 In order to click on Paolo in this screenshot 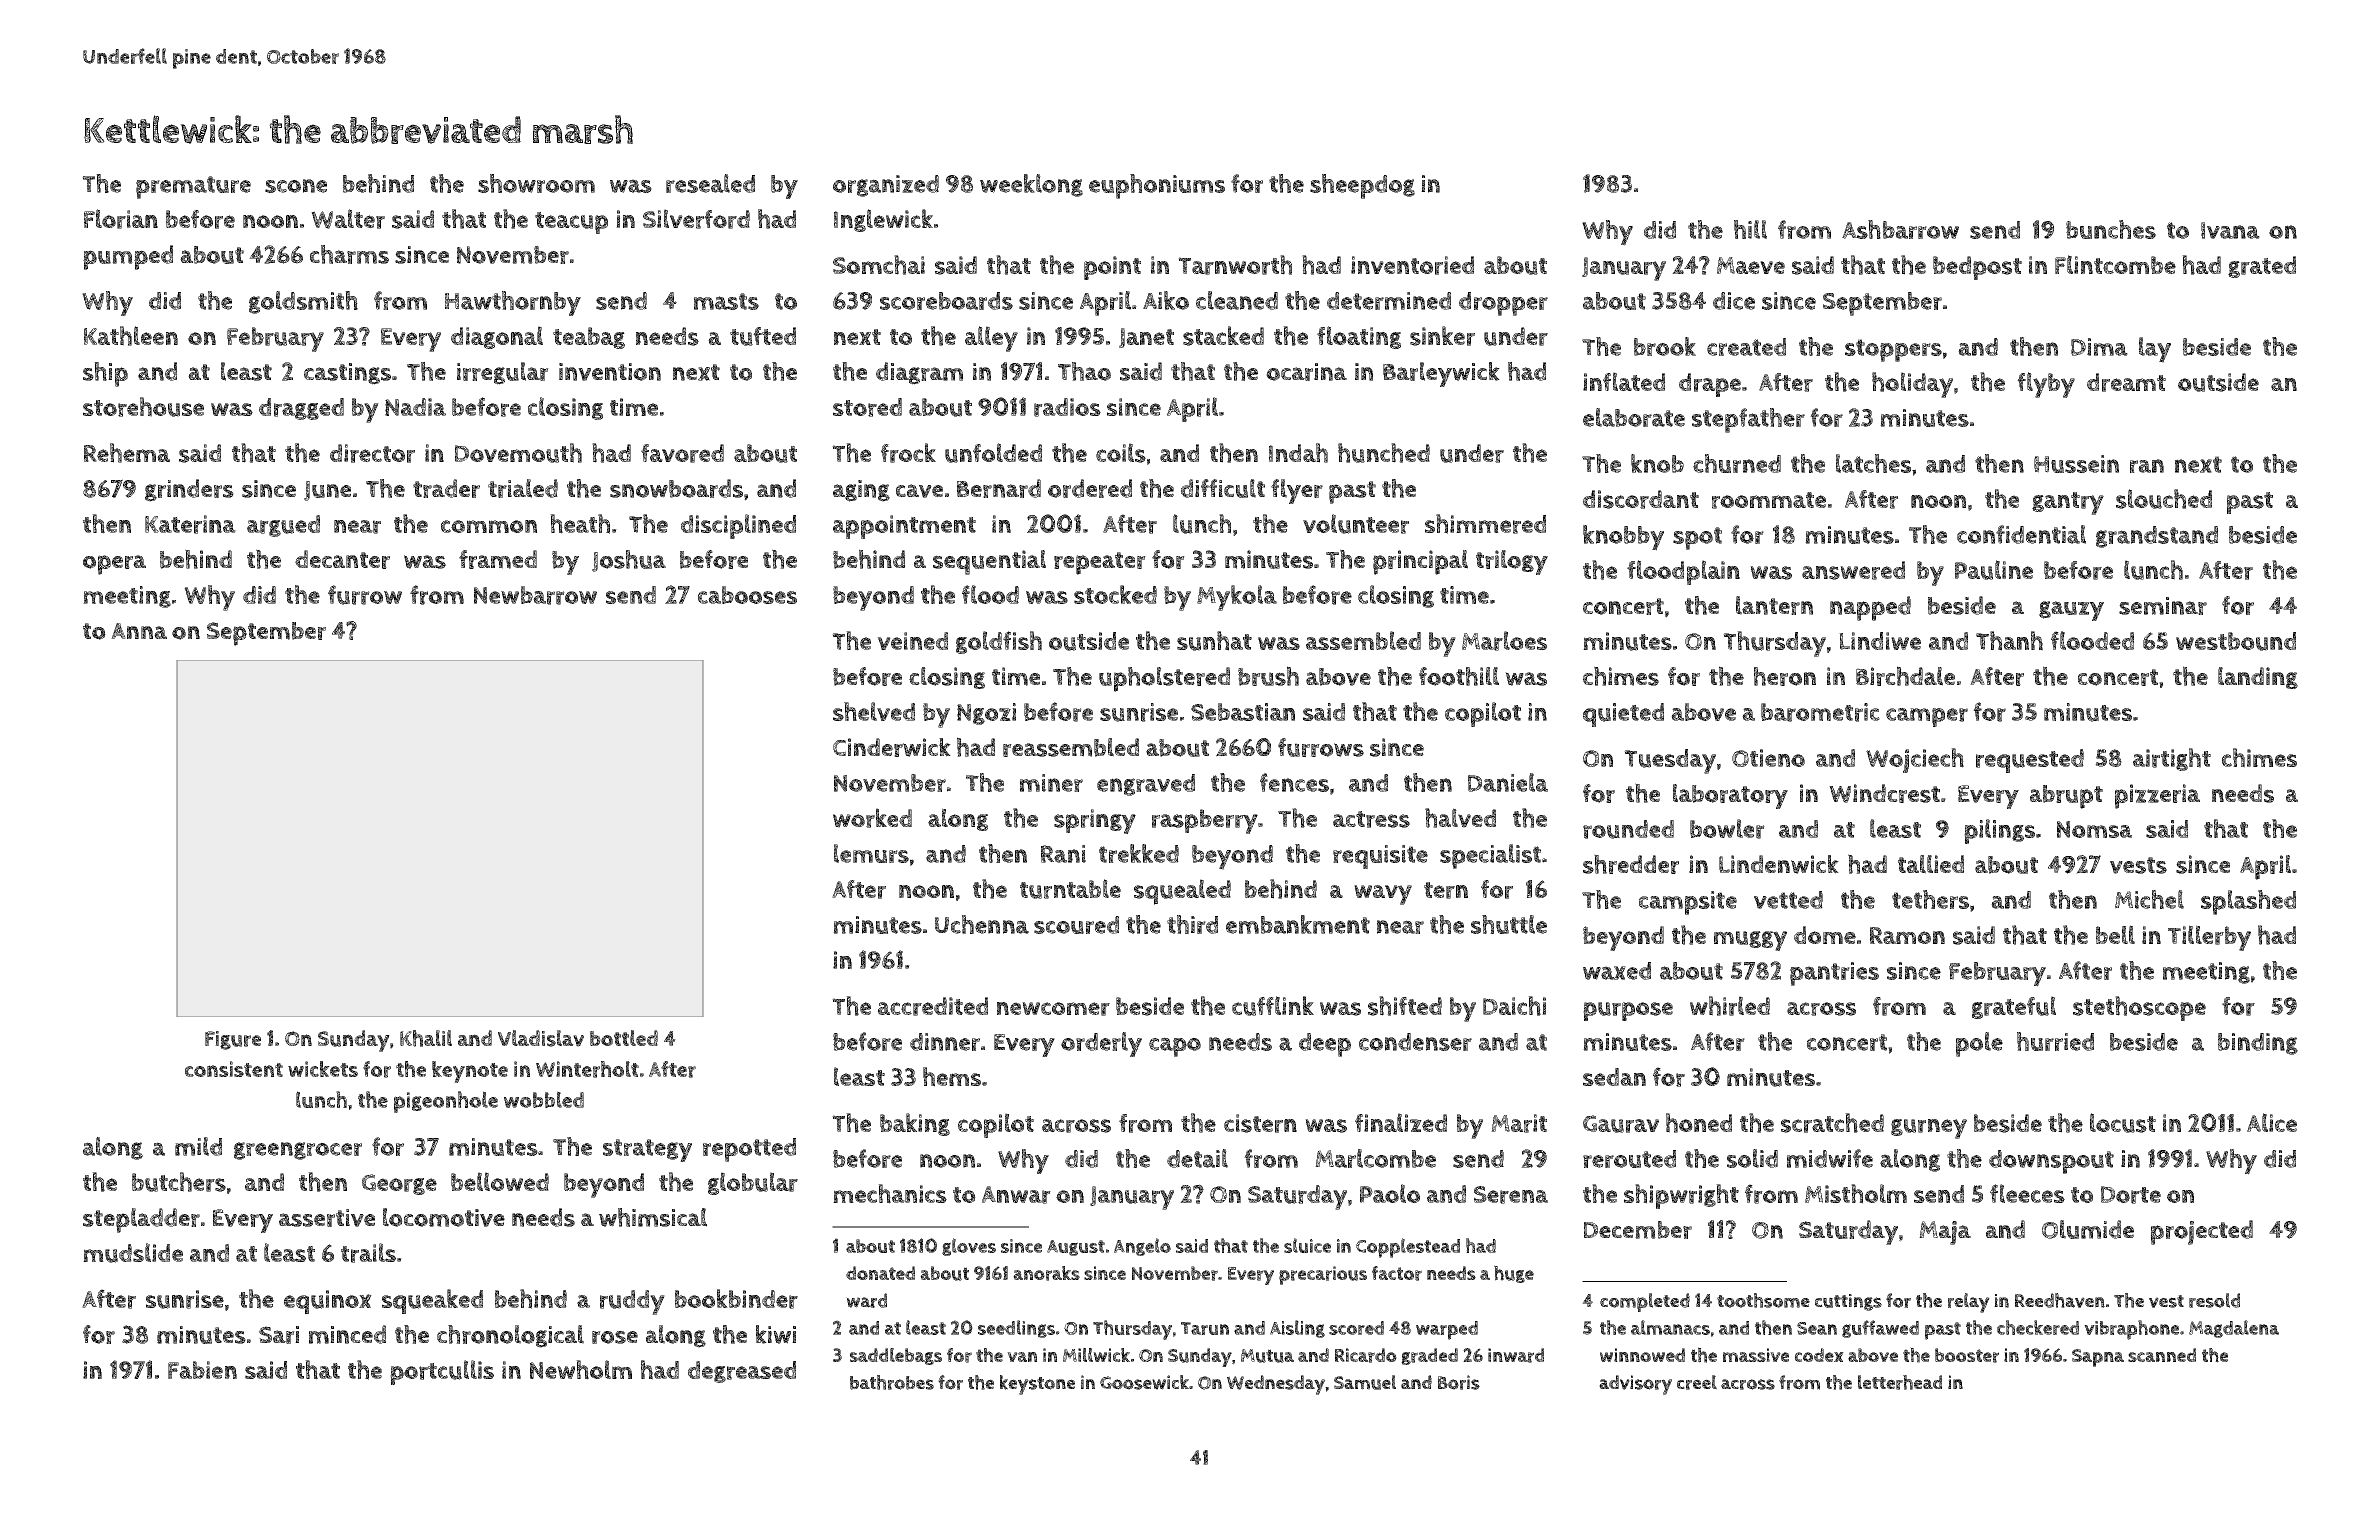, I will do `click(1390, 1193)`.
